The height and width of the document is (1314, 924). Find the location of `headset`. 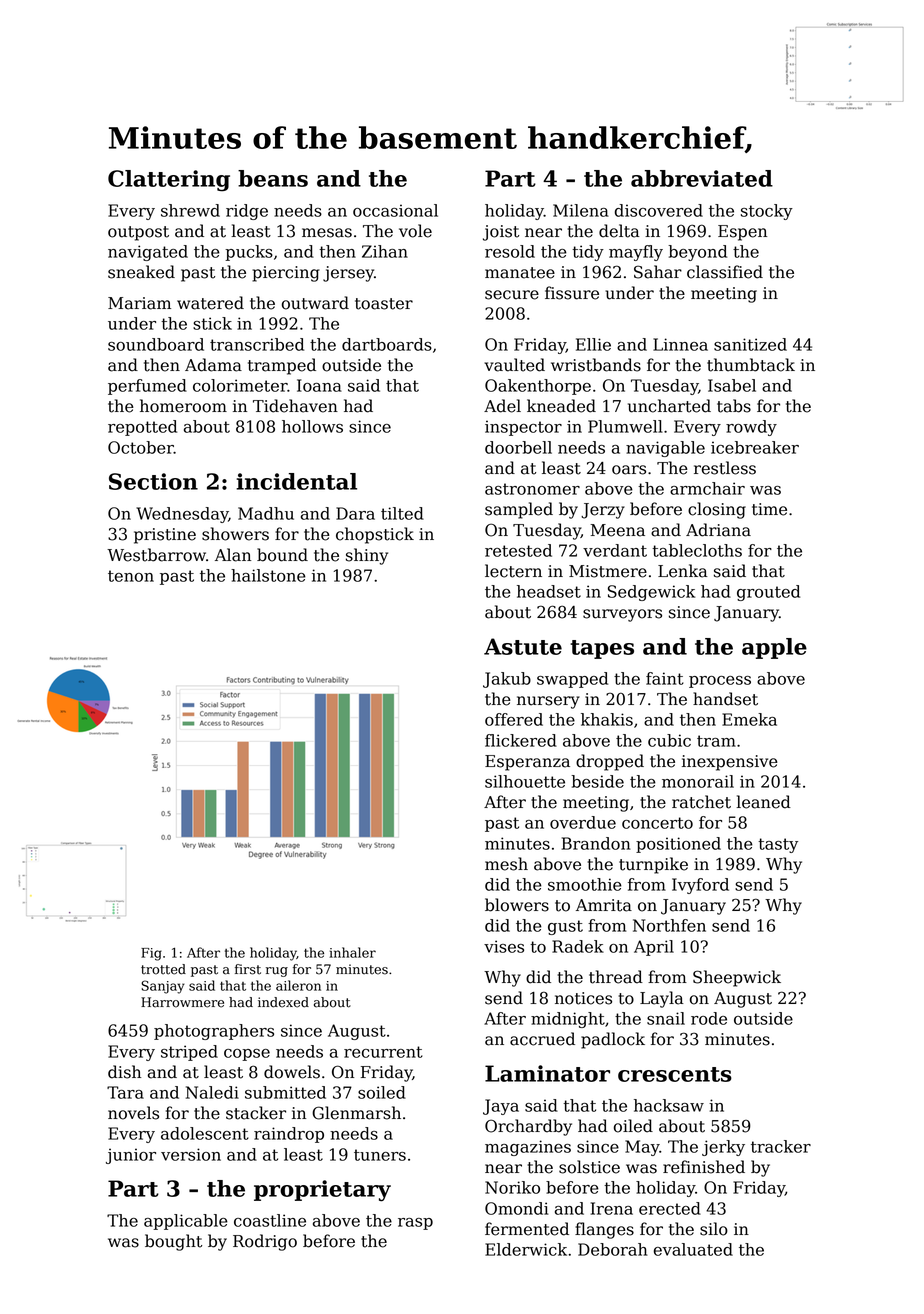

headset is located at coordinates (549, 591).
